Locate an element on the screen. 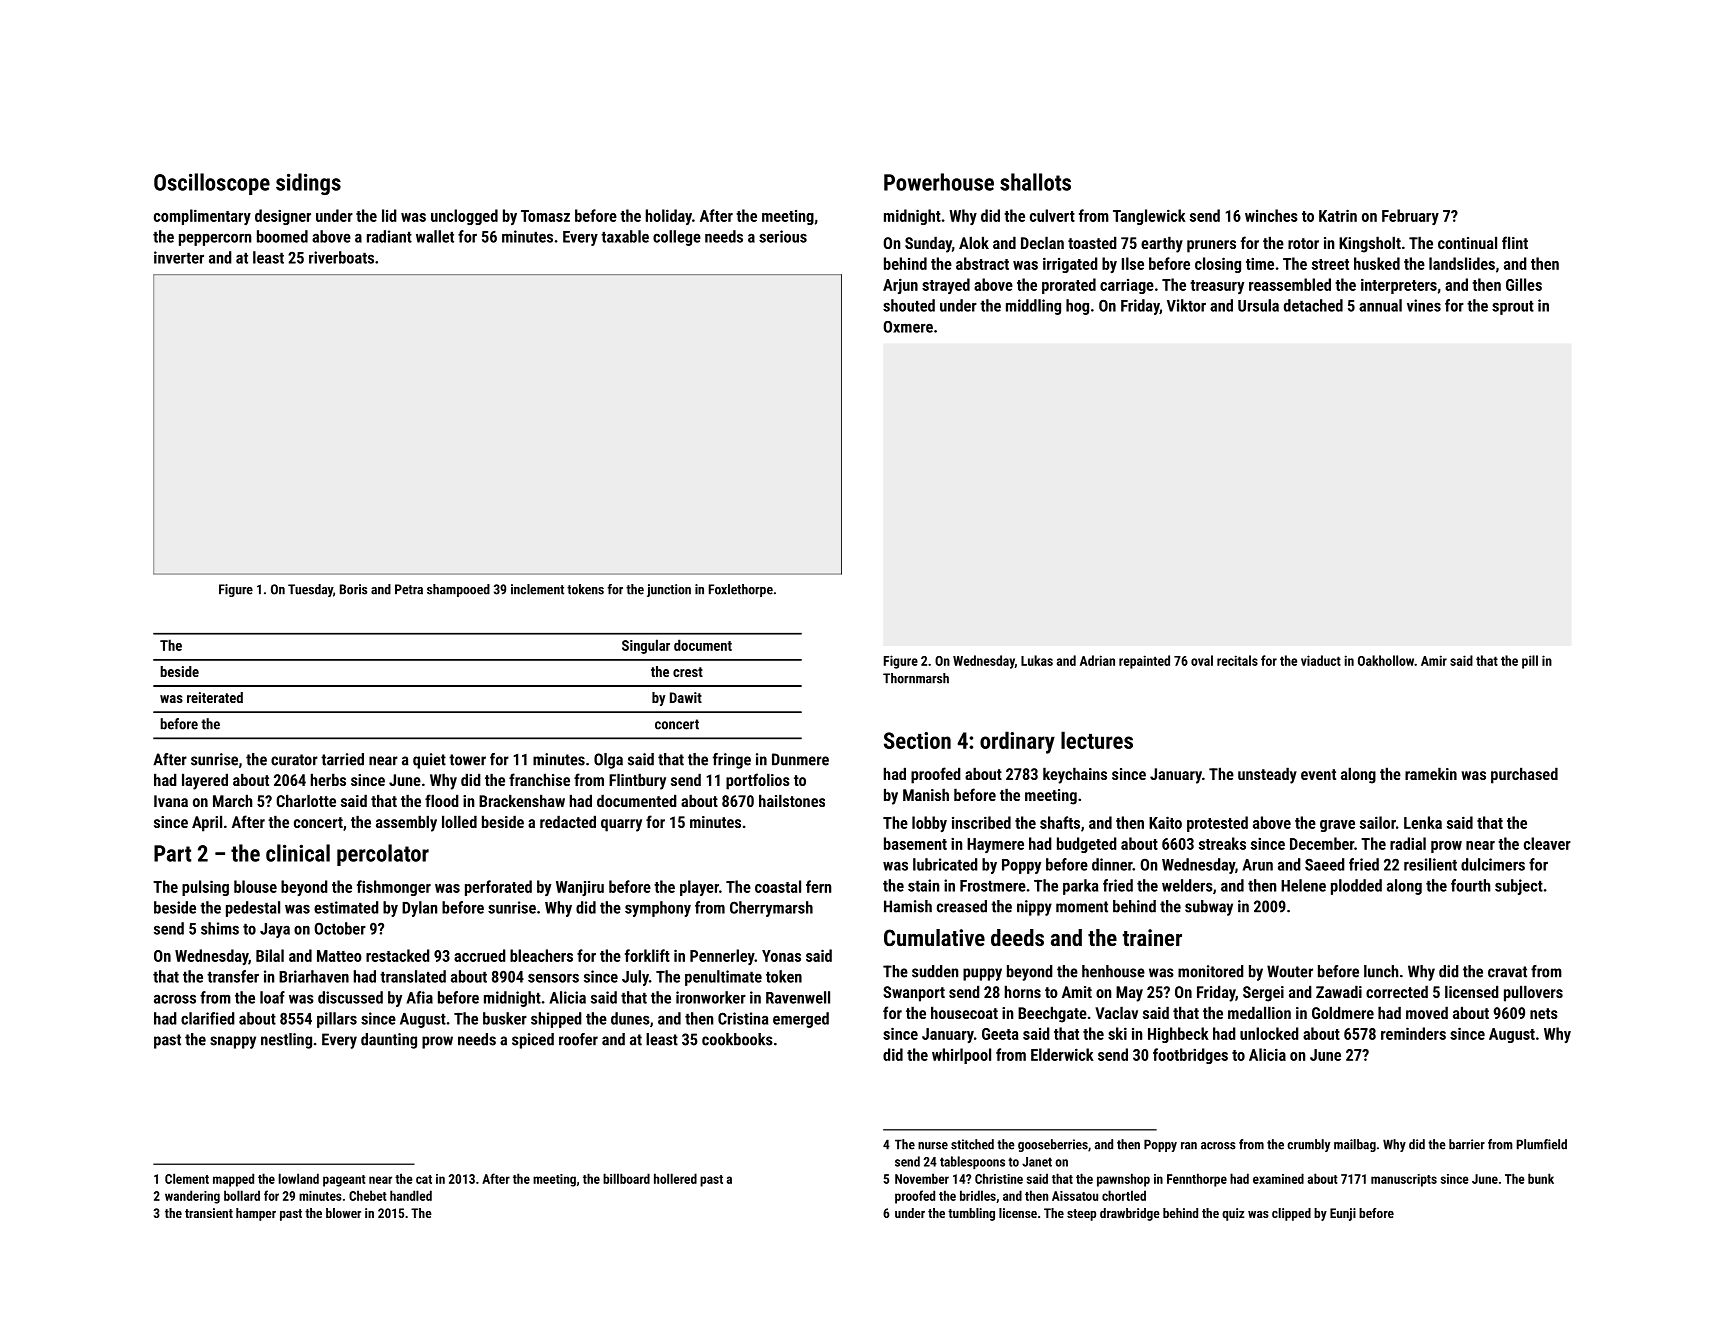 Image resolution: width=1725 pixels, height=1333 pixels. bridles is located at coordinates (978, 1195).
